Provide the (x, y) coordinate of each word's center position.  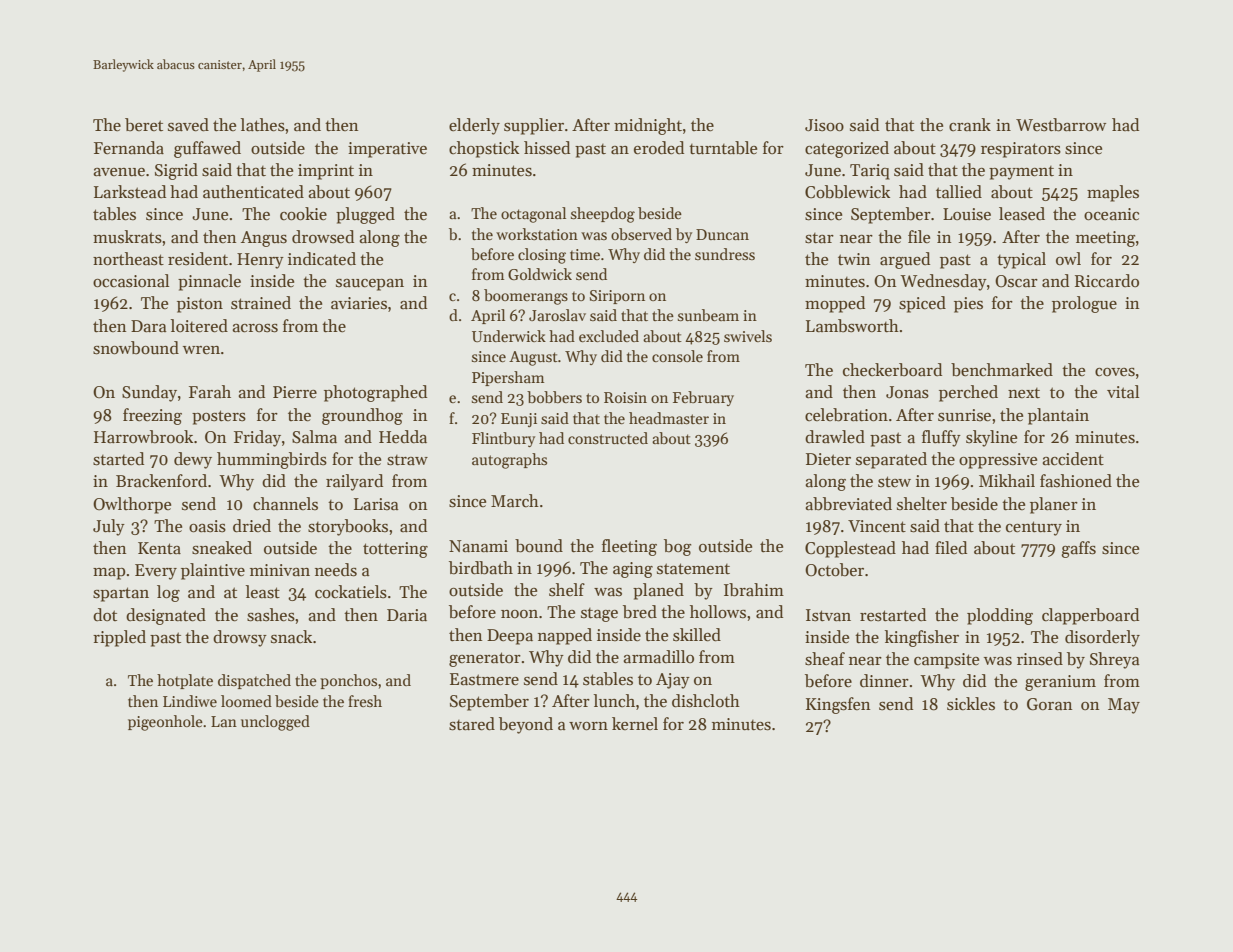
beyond (526, 725)
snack (291, 637)
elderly (474, 126)
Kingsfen (838, 705)
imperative (387, 150)
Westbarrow (1061, 125)
